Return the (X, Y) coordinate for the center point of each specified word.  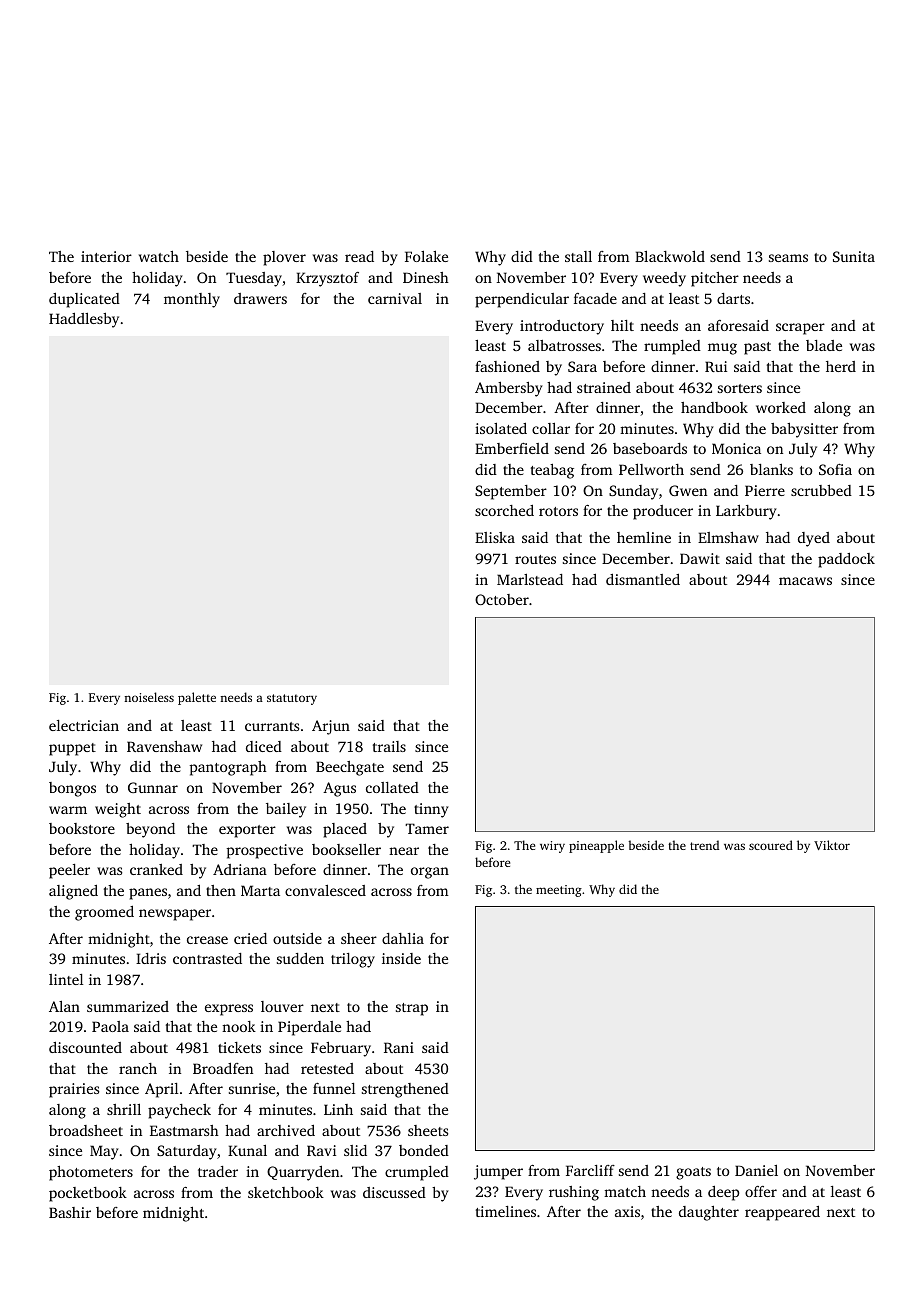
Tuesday (254, 279)
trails (389, 746)
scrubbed (821, 490)
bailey (286, 810)
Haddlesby (84, 320)
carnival (395, 298)
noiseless (149, 697)
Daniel (756, 1170)
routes (535, 559)
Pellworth (651, 469)
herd (841, 366)
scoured (771, 845)
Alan (64, 1006)
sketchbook (286, 1192)
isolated (501, 428)
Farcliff (590, 1170)
